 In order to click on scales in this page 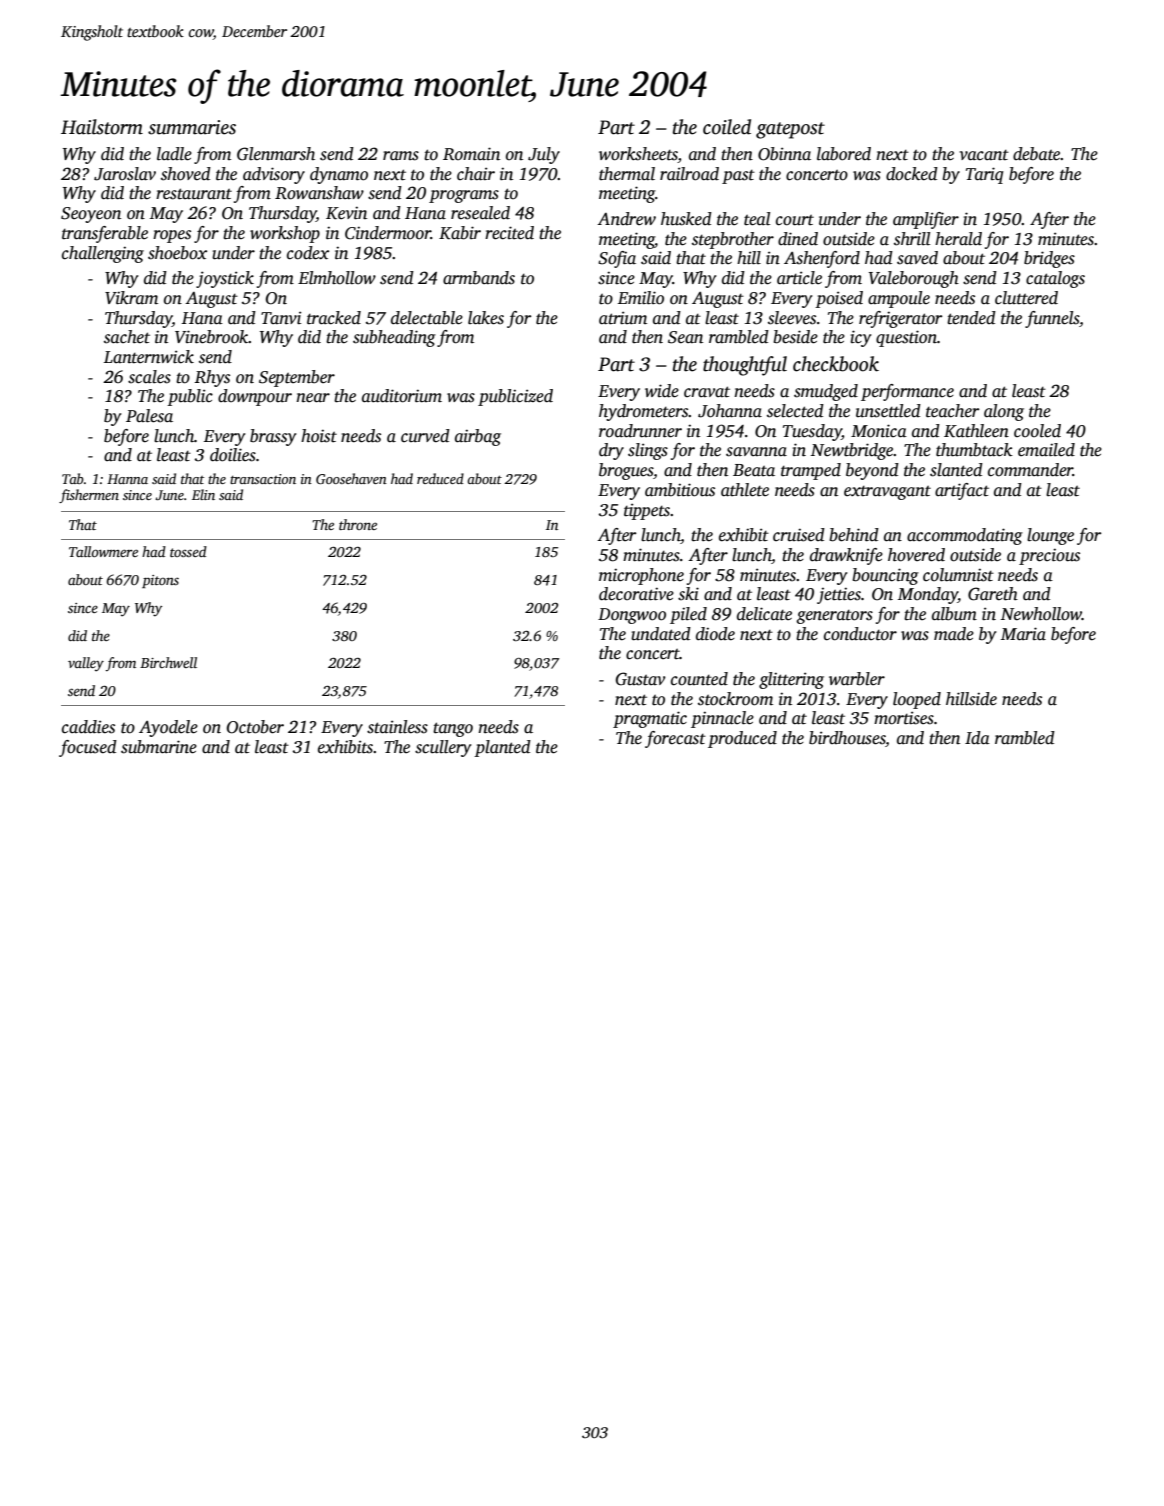, I will do `click(149, 377)`.
